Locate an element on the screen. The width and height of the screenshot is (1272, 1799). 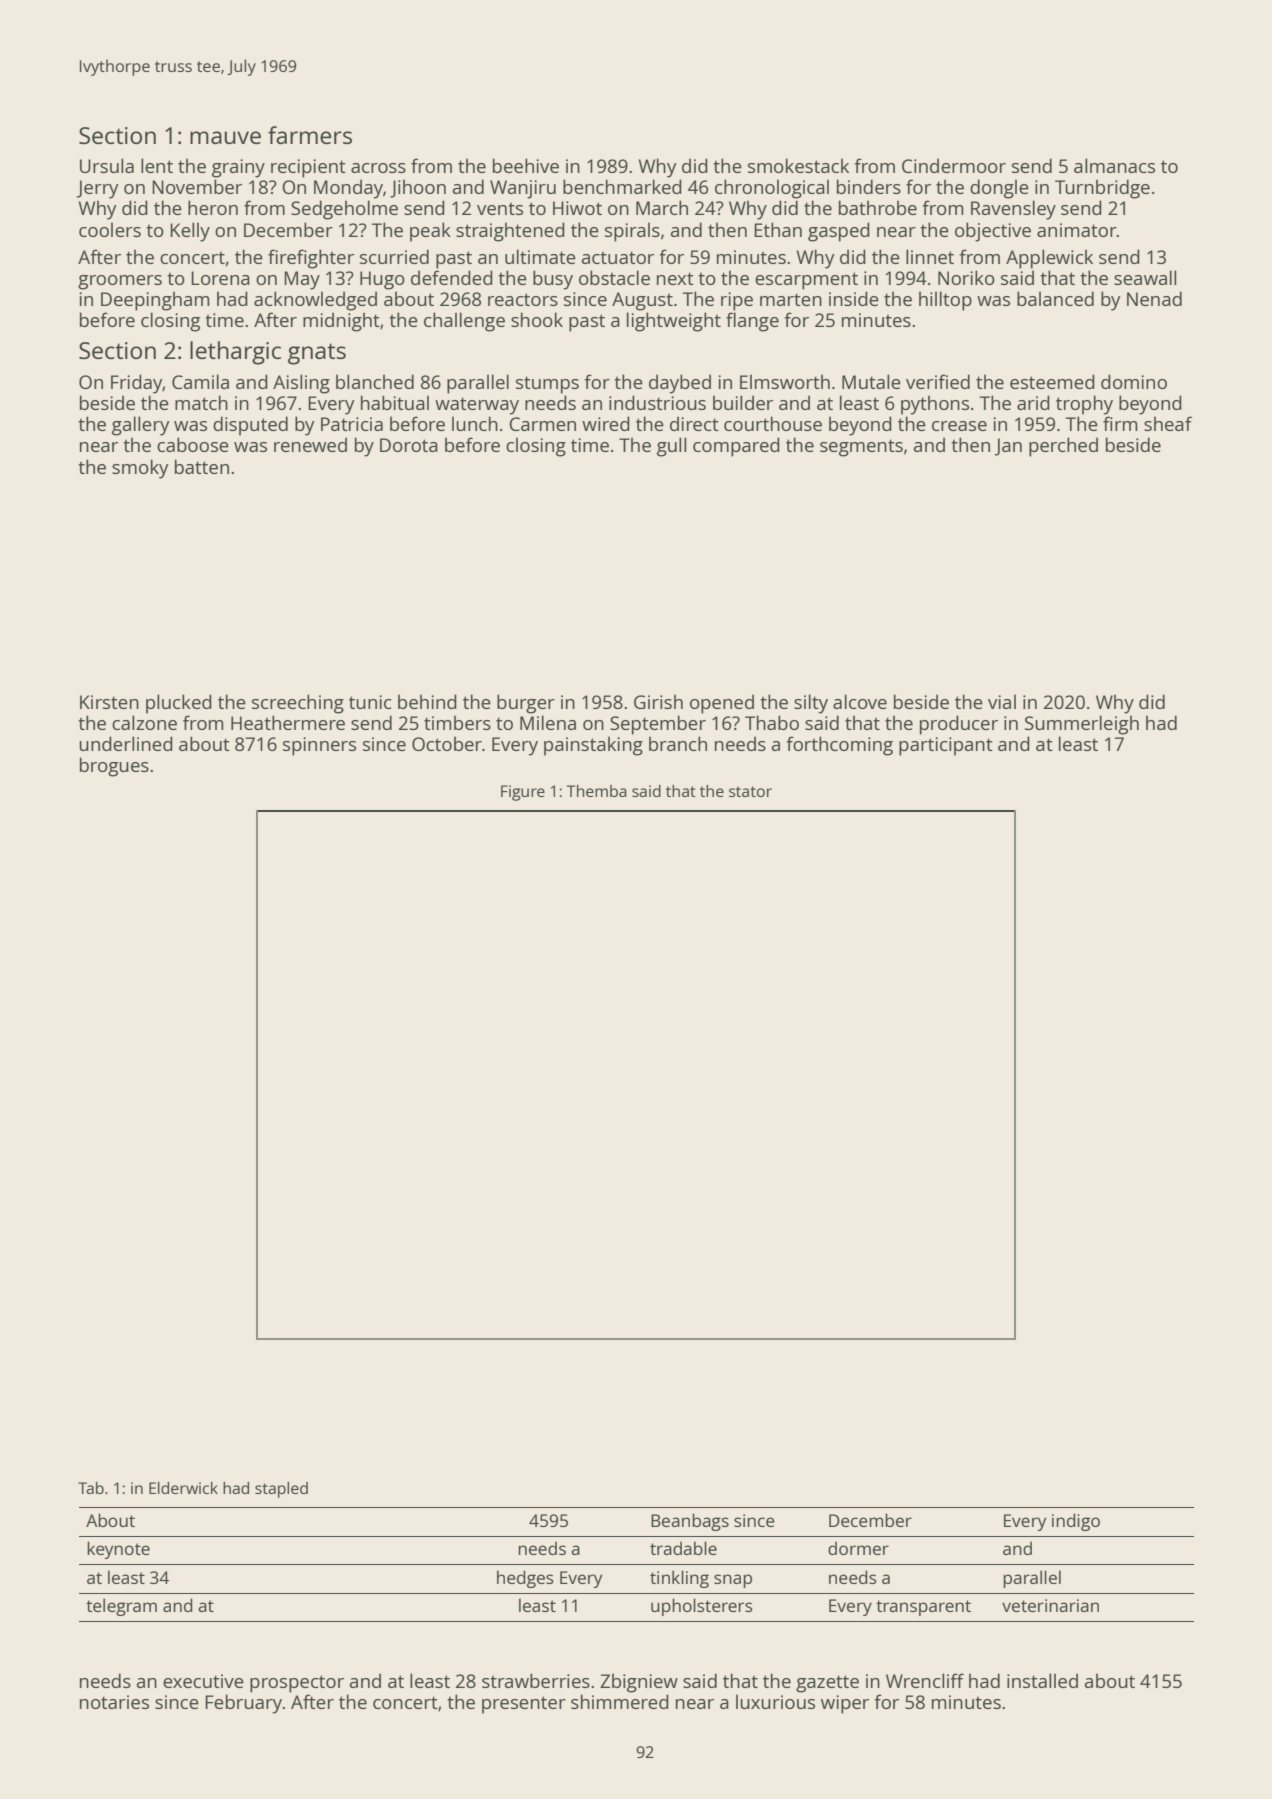
Deepingham is located at coordinates (155, 301).
